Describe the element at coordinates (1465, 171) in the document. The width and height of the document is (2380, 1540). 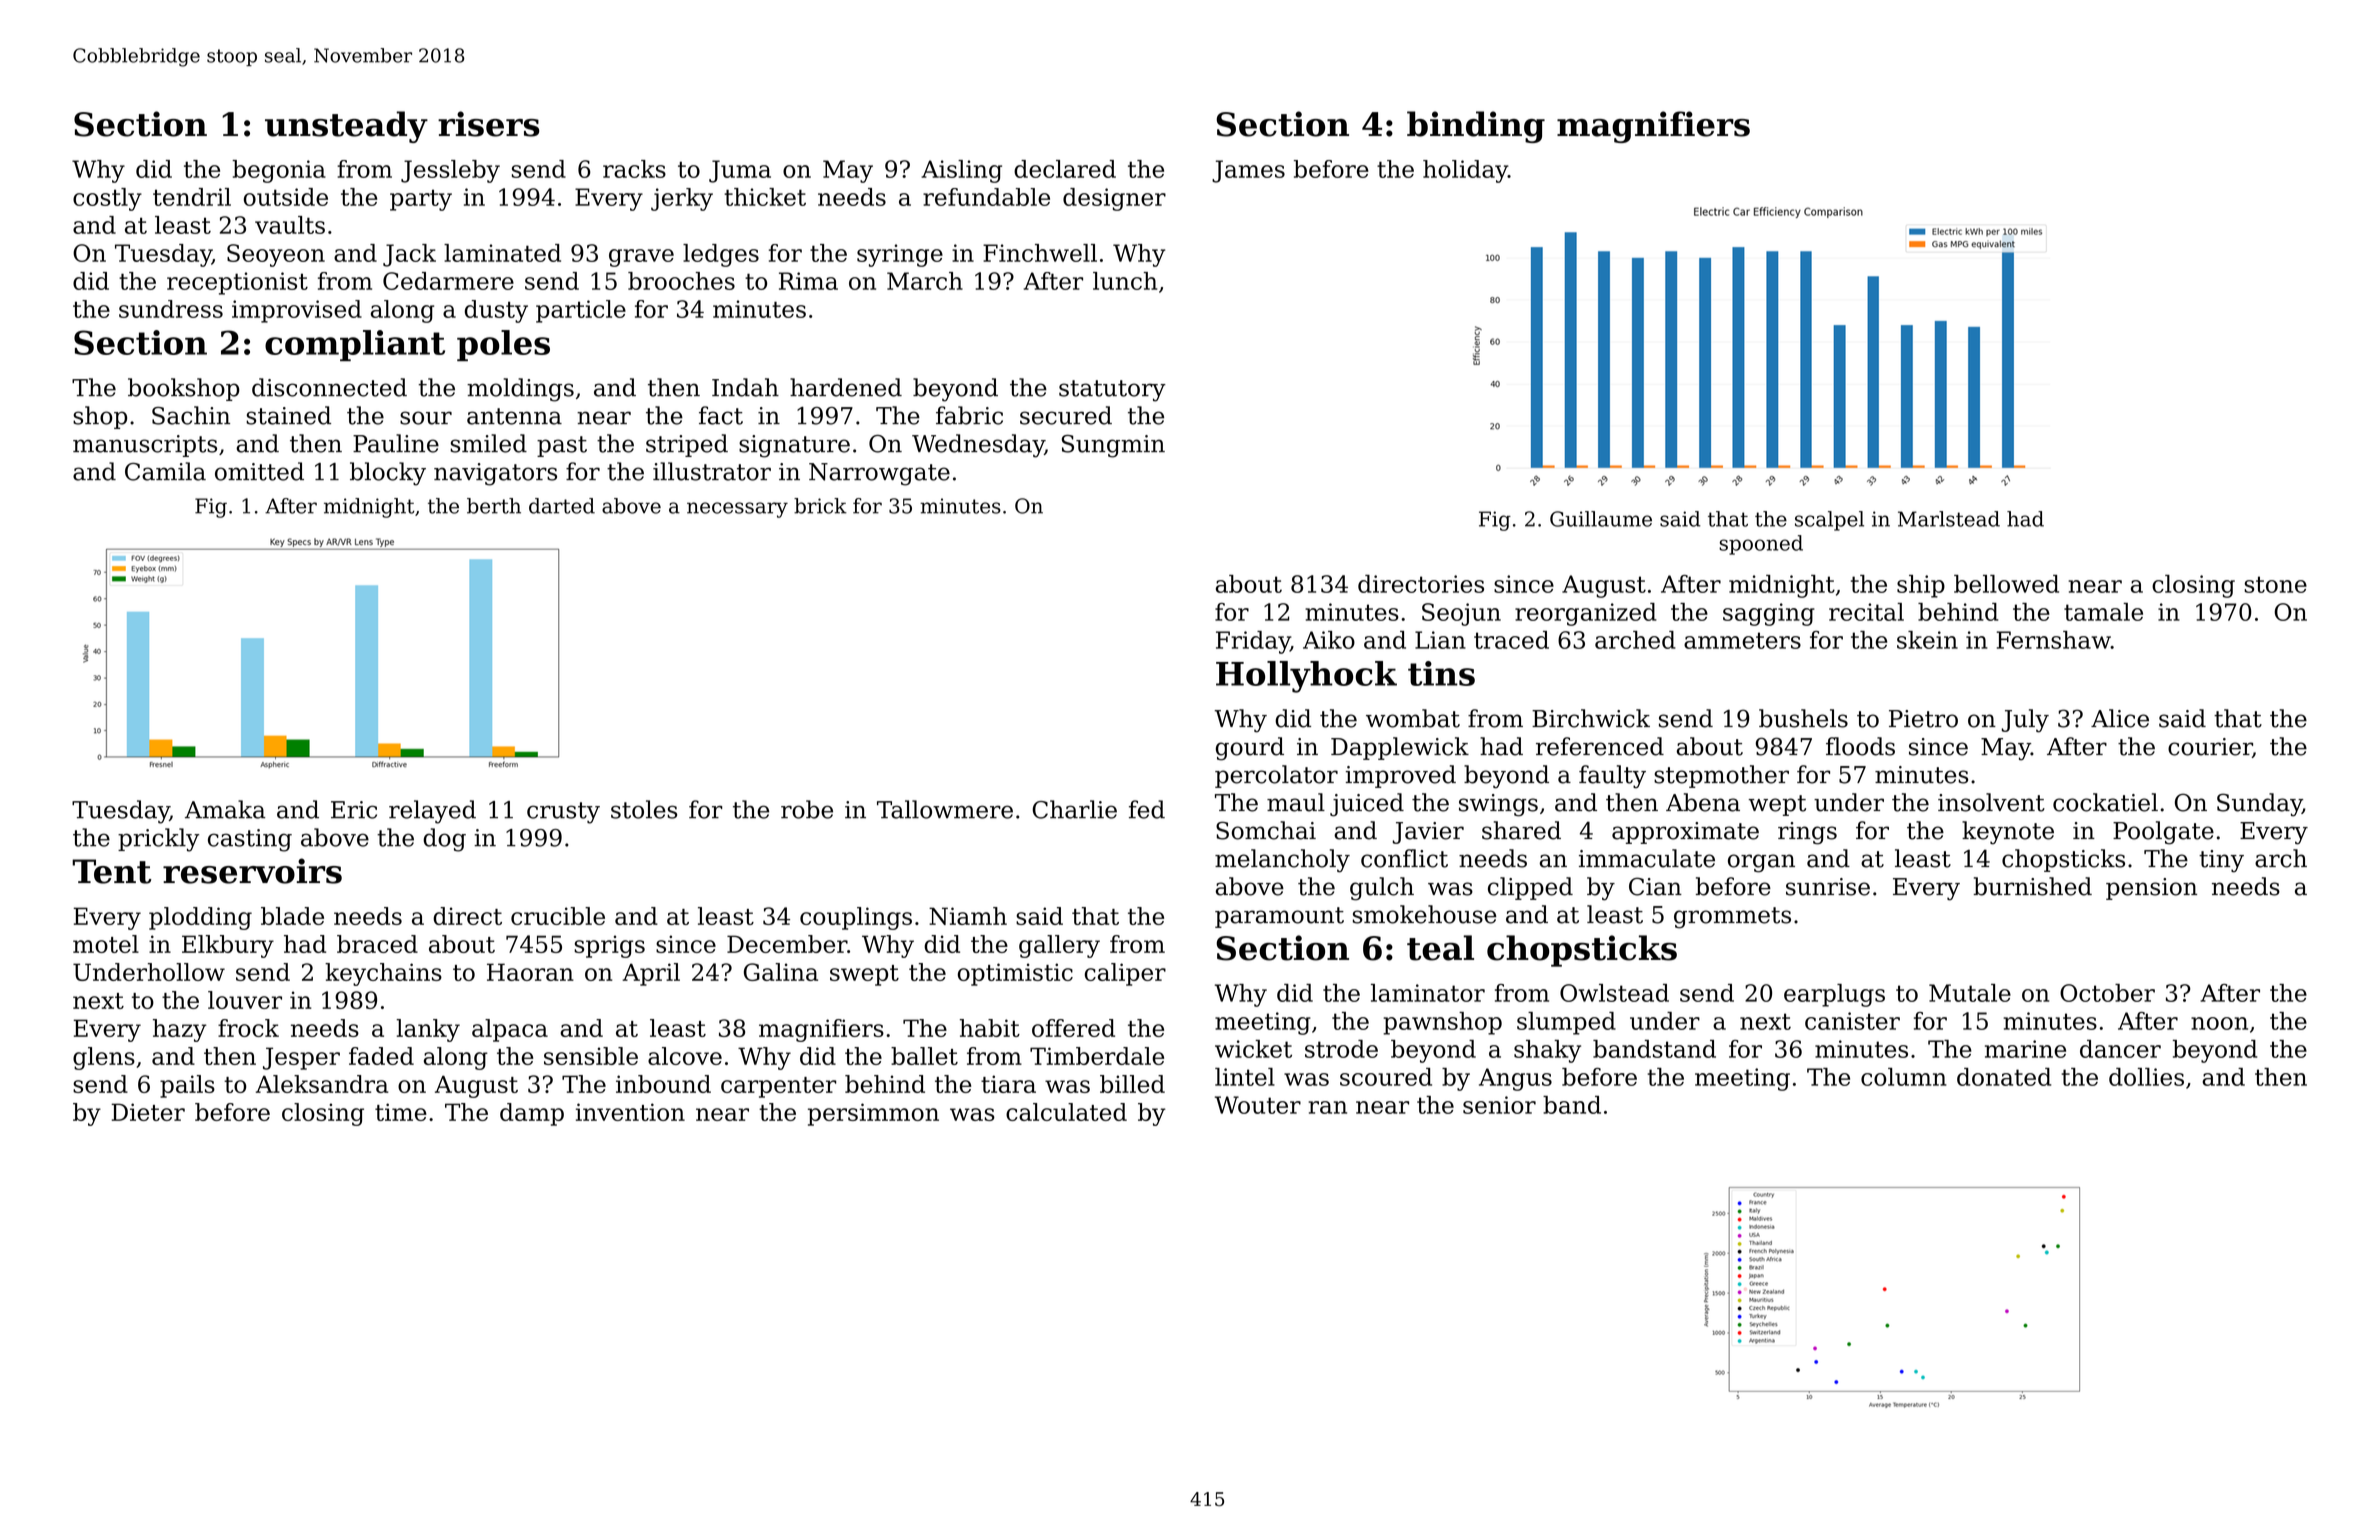
I see `holiday` at that location.
